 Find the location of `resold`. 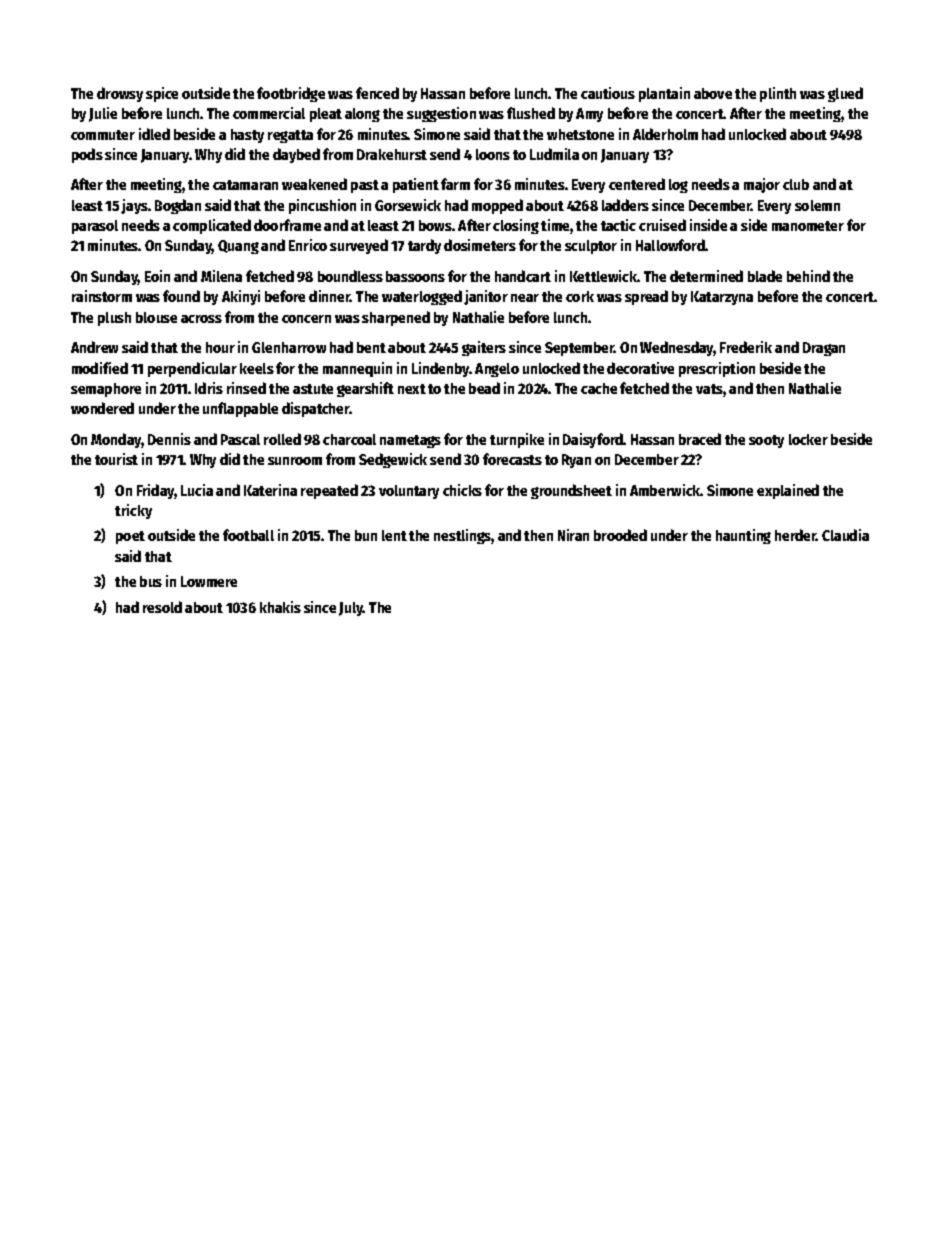

resold is located at coordinates (162, 607).
